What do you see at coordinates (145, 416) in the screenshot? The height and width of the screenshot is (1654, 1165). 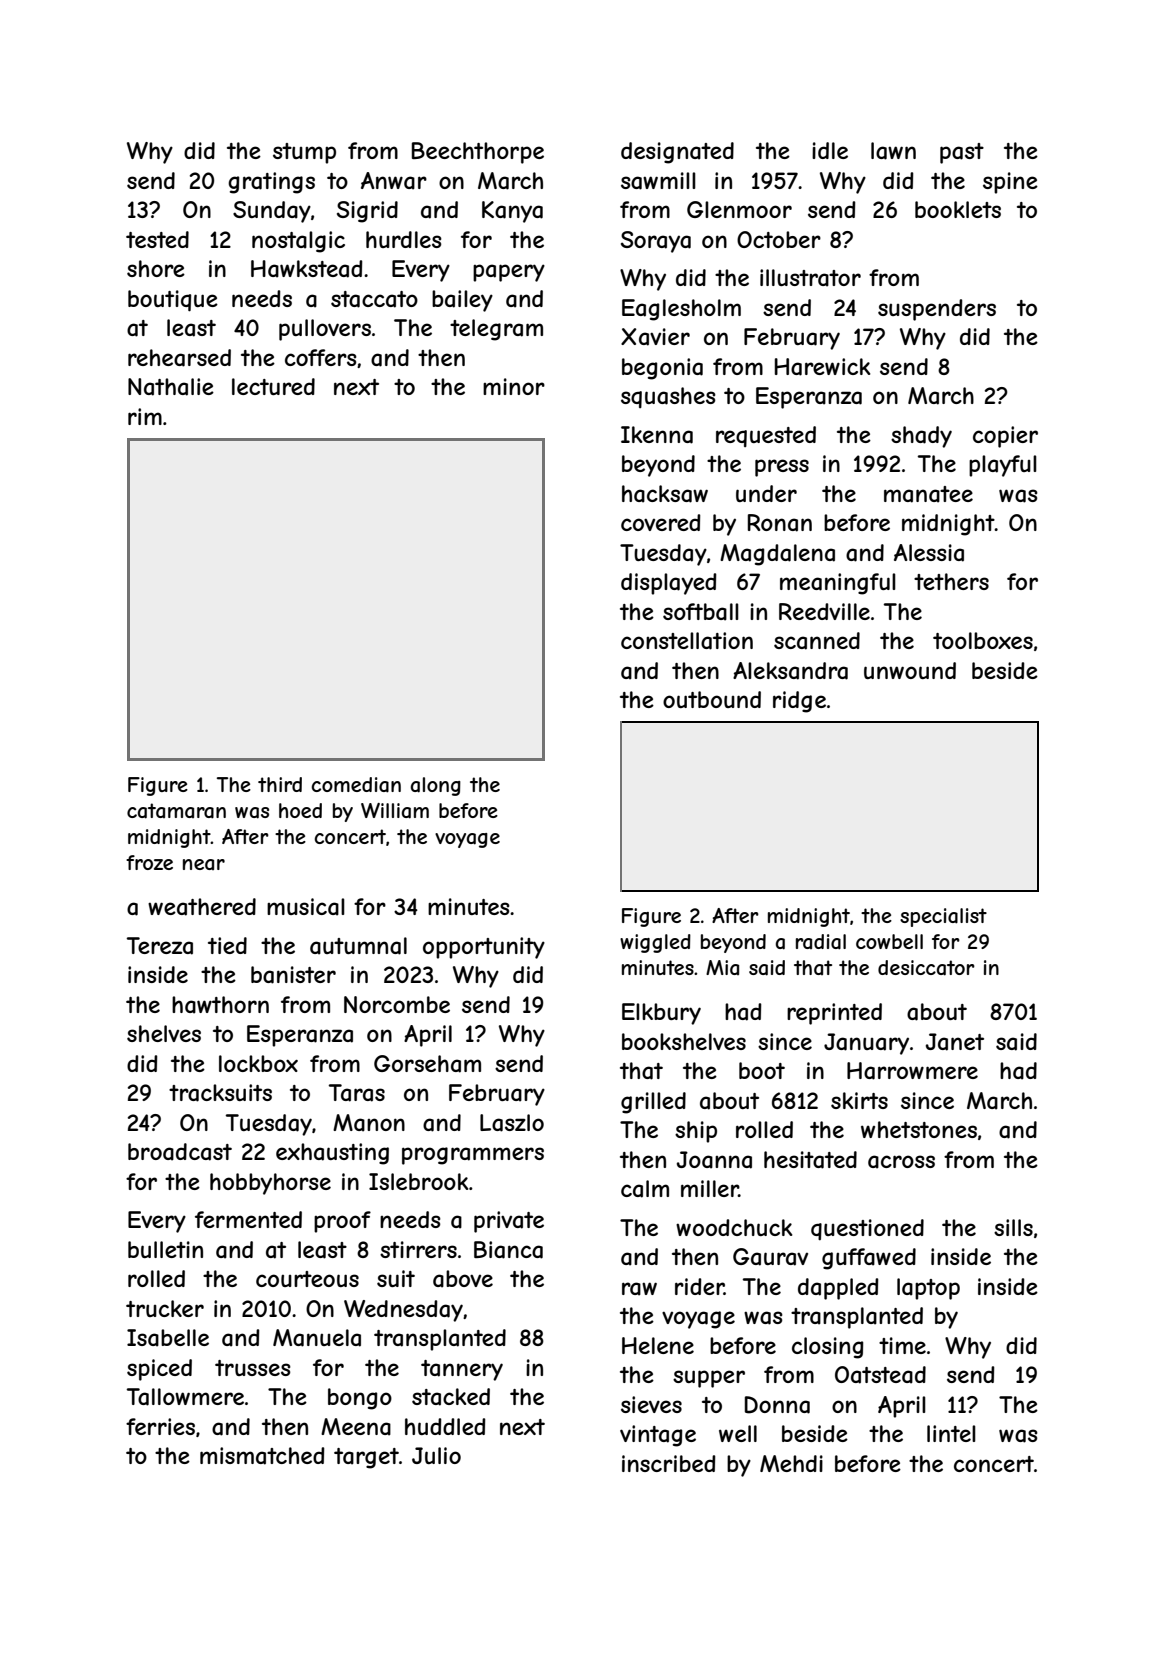 I see `rim` at bounding box center [145, 416].
